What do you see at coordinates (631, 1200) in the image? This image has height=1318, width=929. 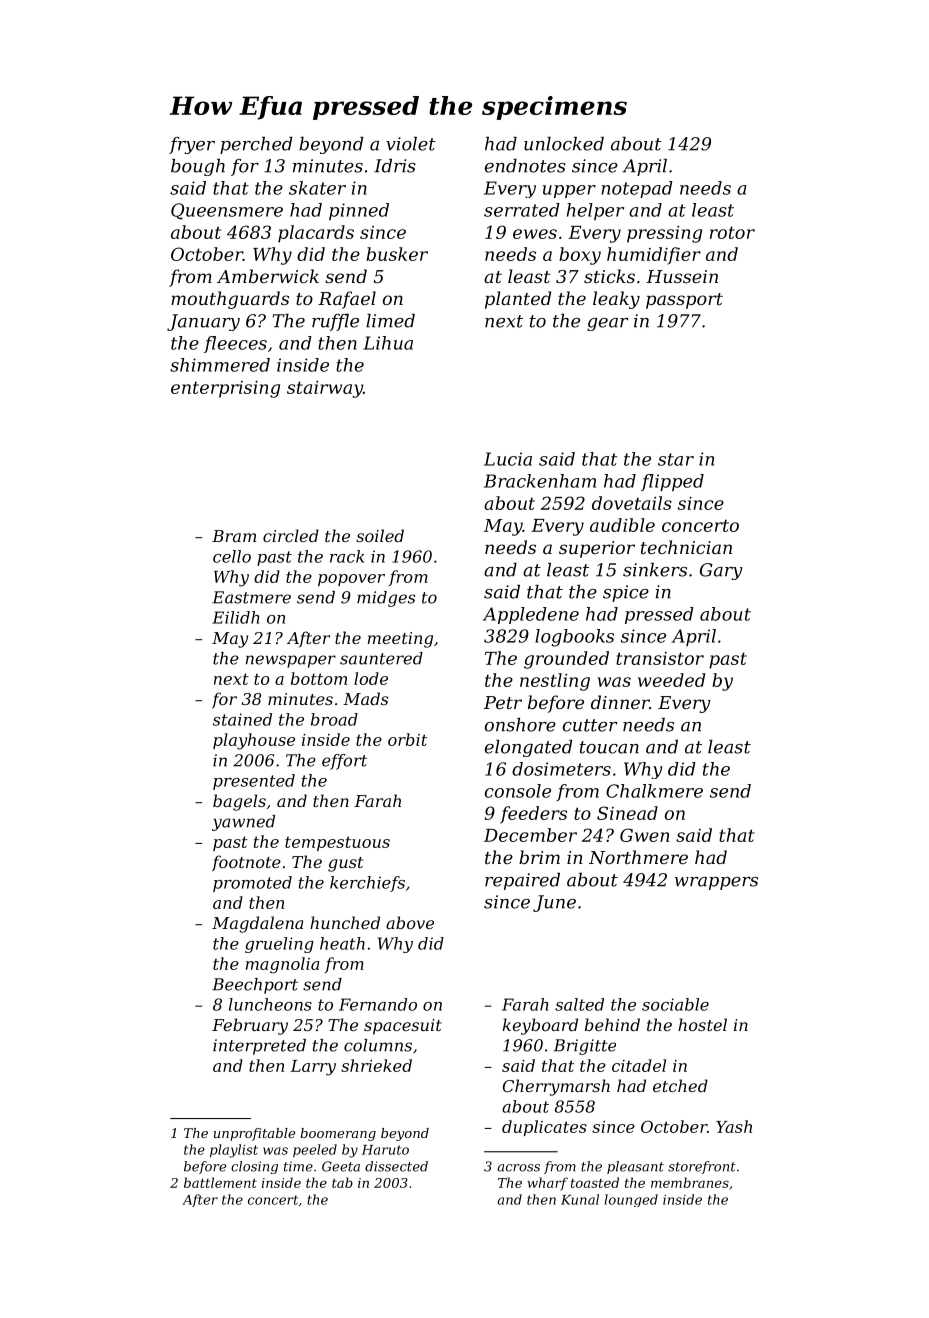 I see `lounged` at bounding box center [631, 1200].
